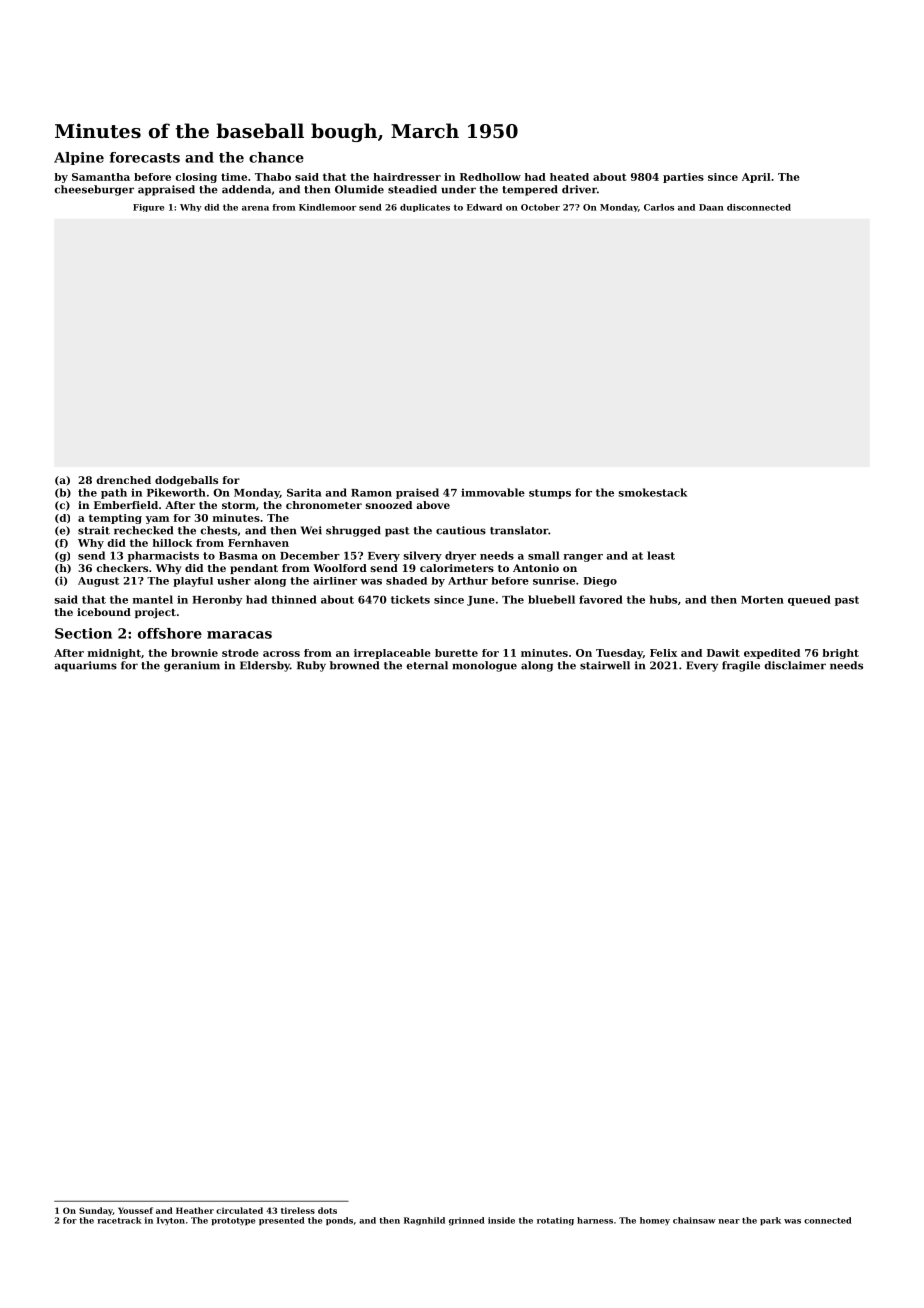 The width and height of the screenshot is (924, 1308). Describe the element at coordinates (194, 653) in the screenshot. I see `brownie` at that location.
